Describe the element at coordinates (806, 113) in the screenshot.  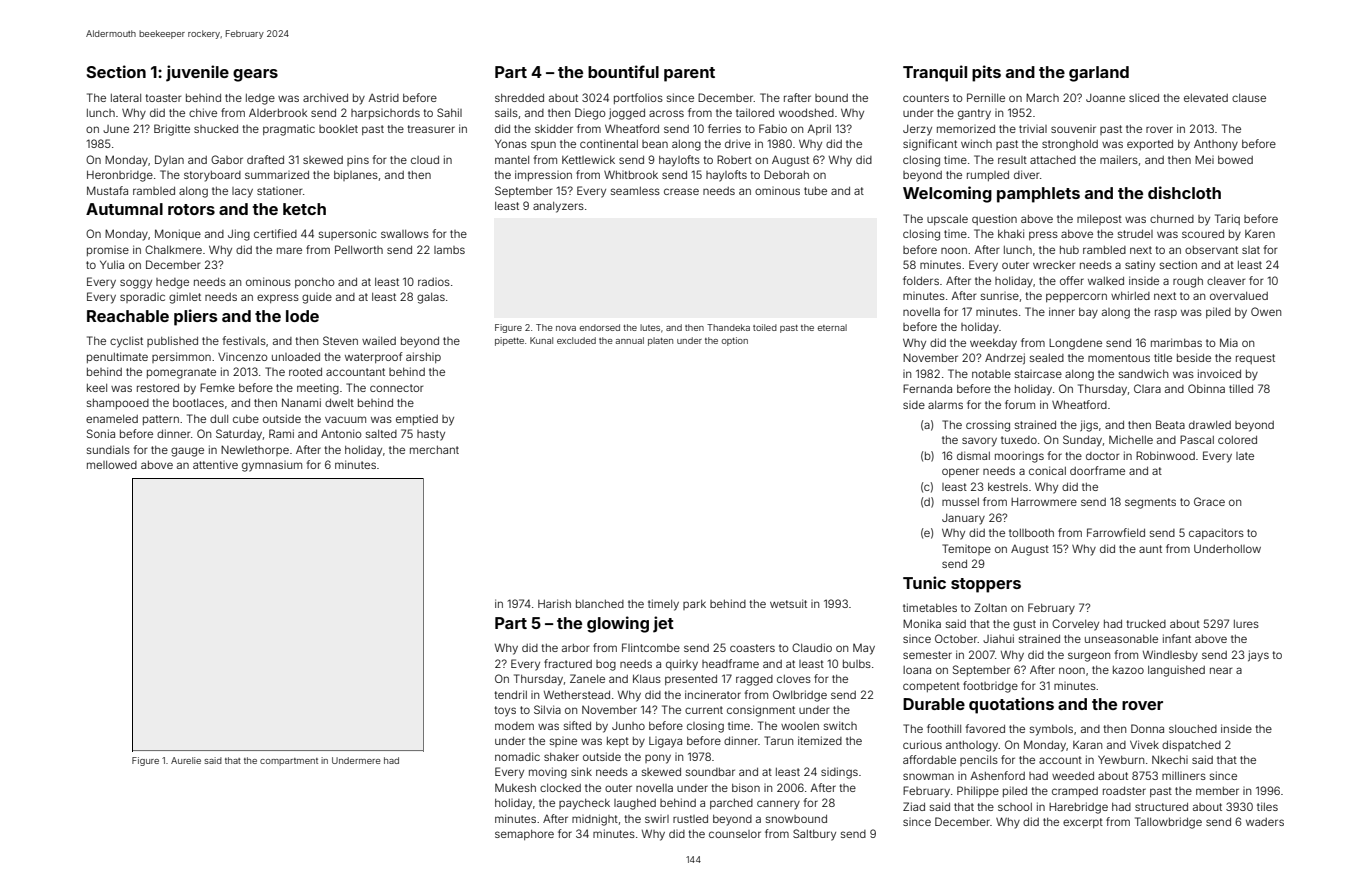
I see `woodshed` at that location.
